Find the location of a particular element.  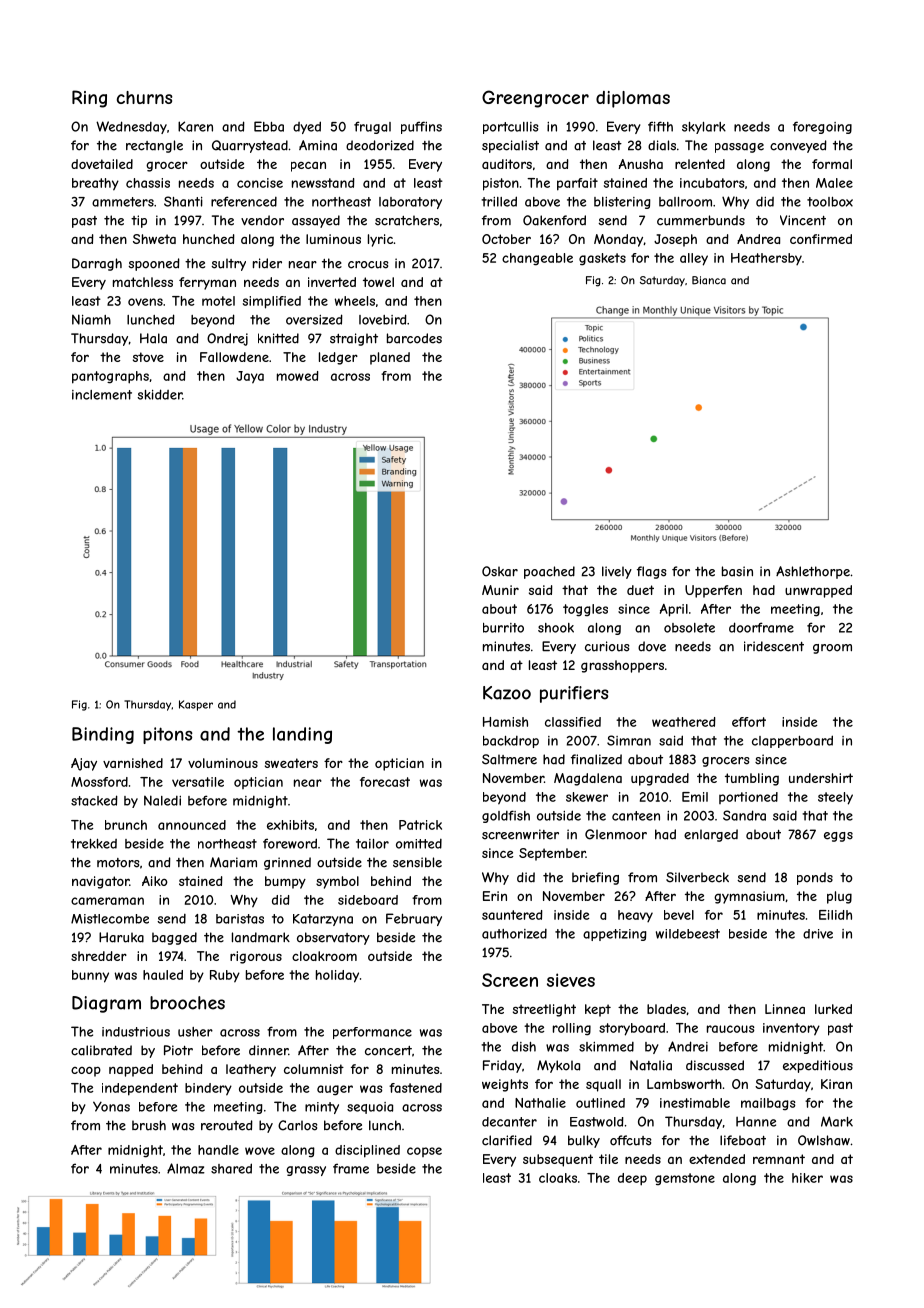

sideboard is located at coordinates (368, 900).
